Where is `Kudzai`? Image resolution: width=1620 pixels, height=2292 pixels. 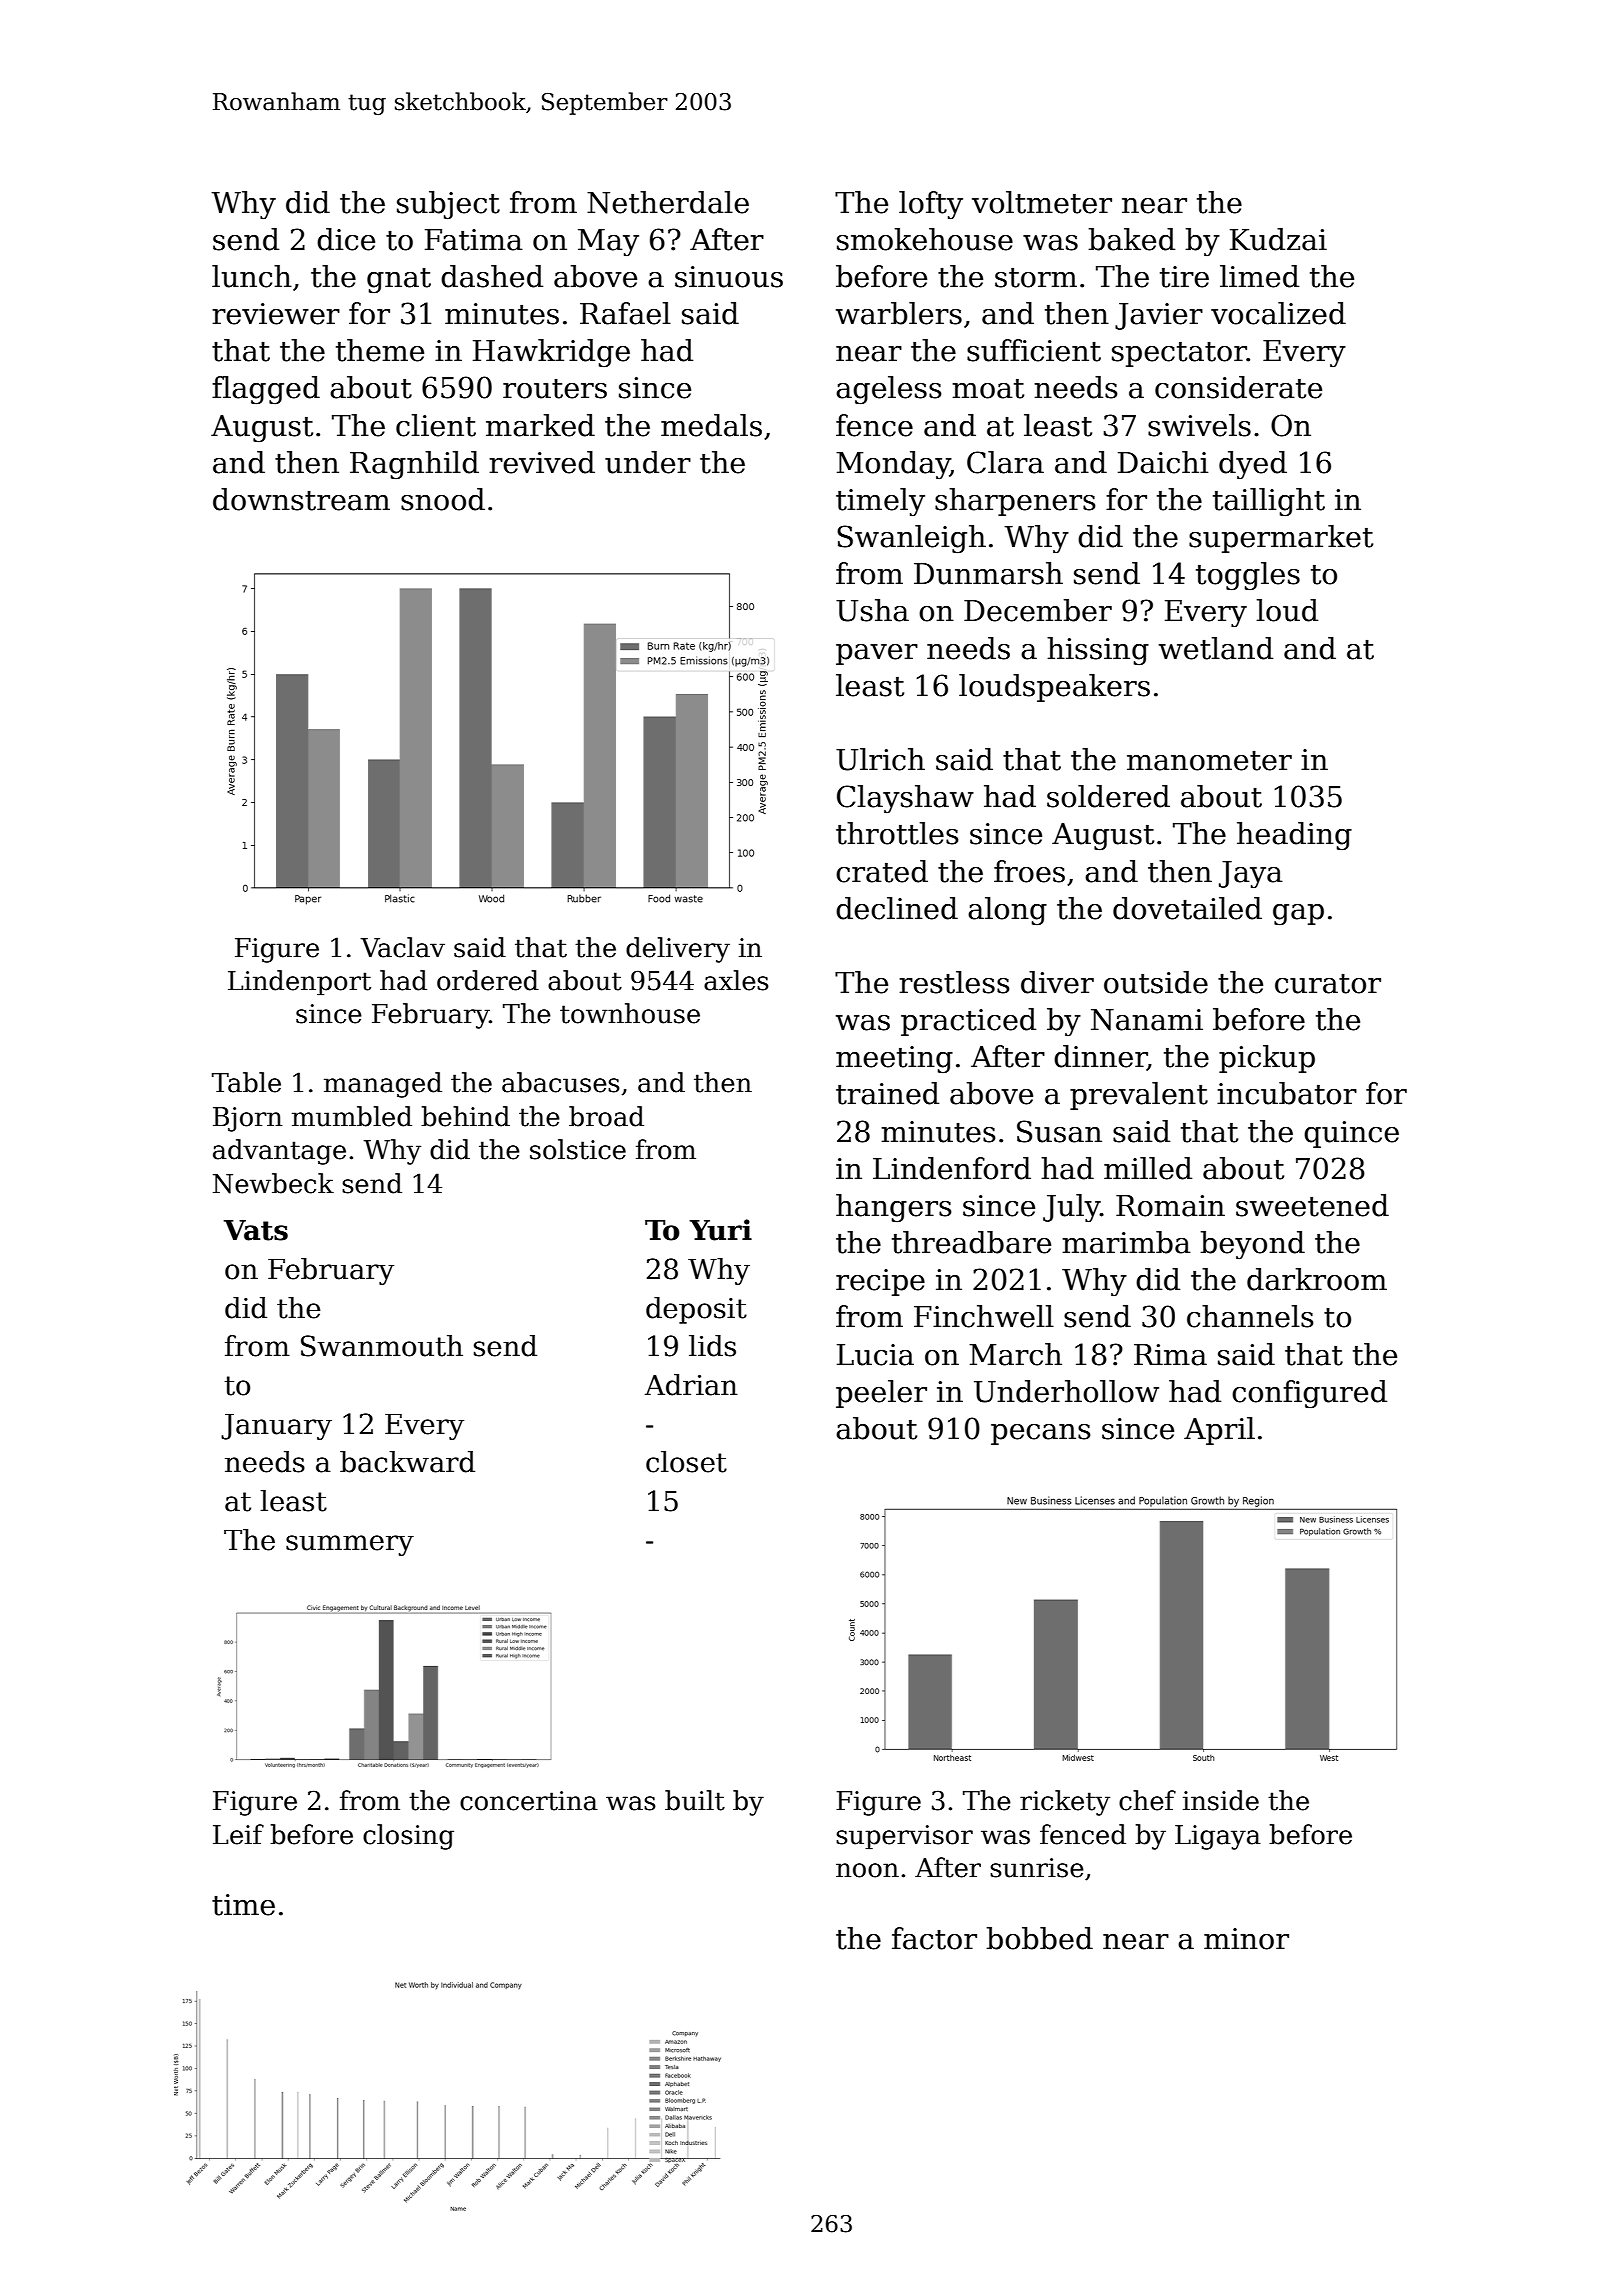
Kudzai is located at coordinates (1278, 239).
